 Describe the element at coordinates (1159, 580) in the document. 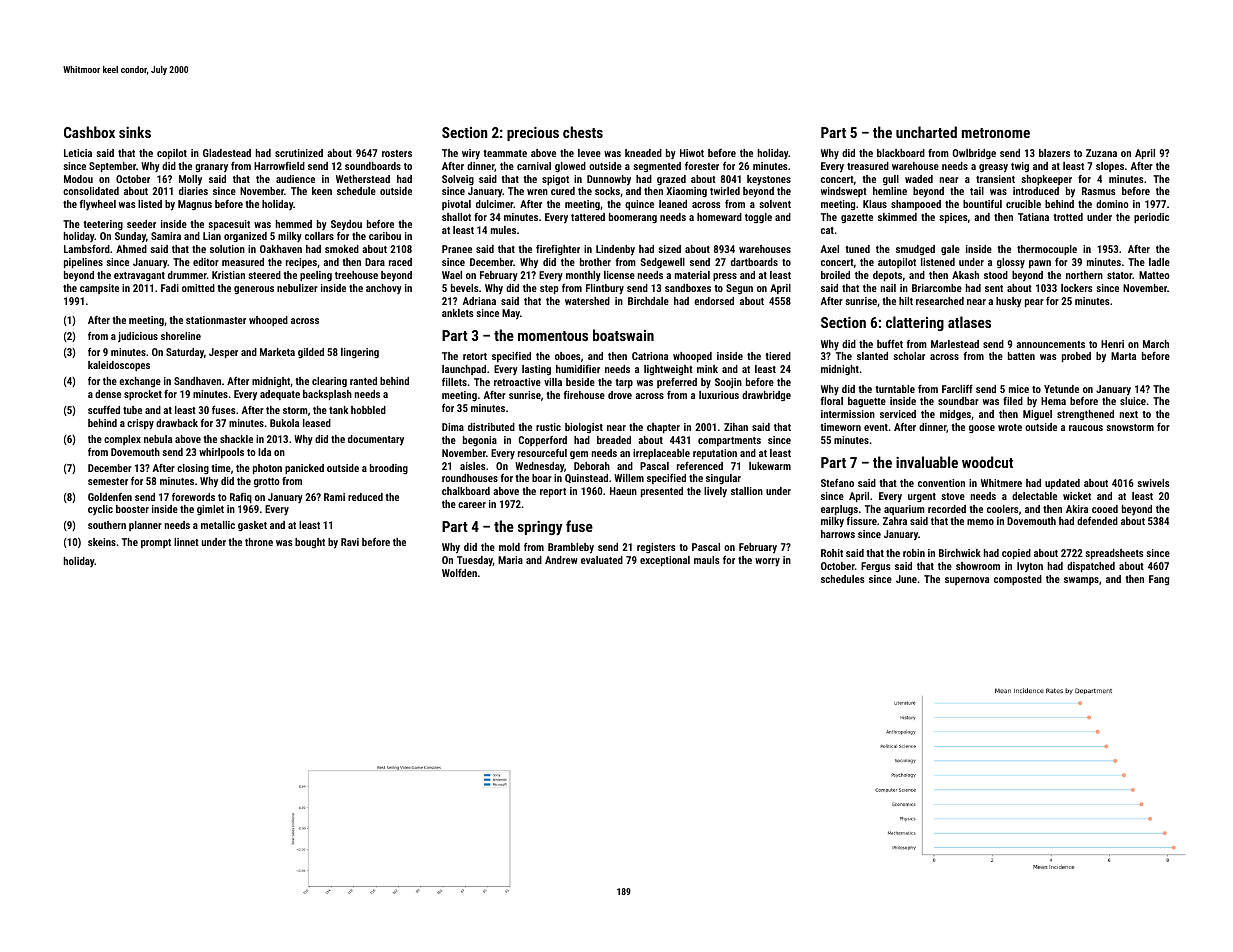

I see `Fang` at that location.
